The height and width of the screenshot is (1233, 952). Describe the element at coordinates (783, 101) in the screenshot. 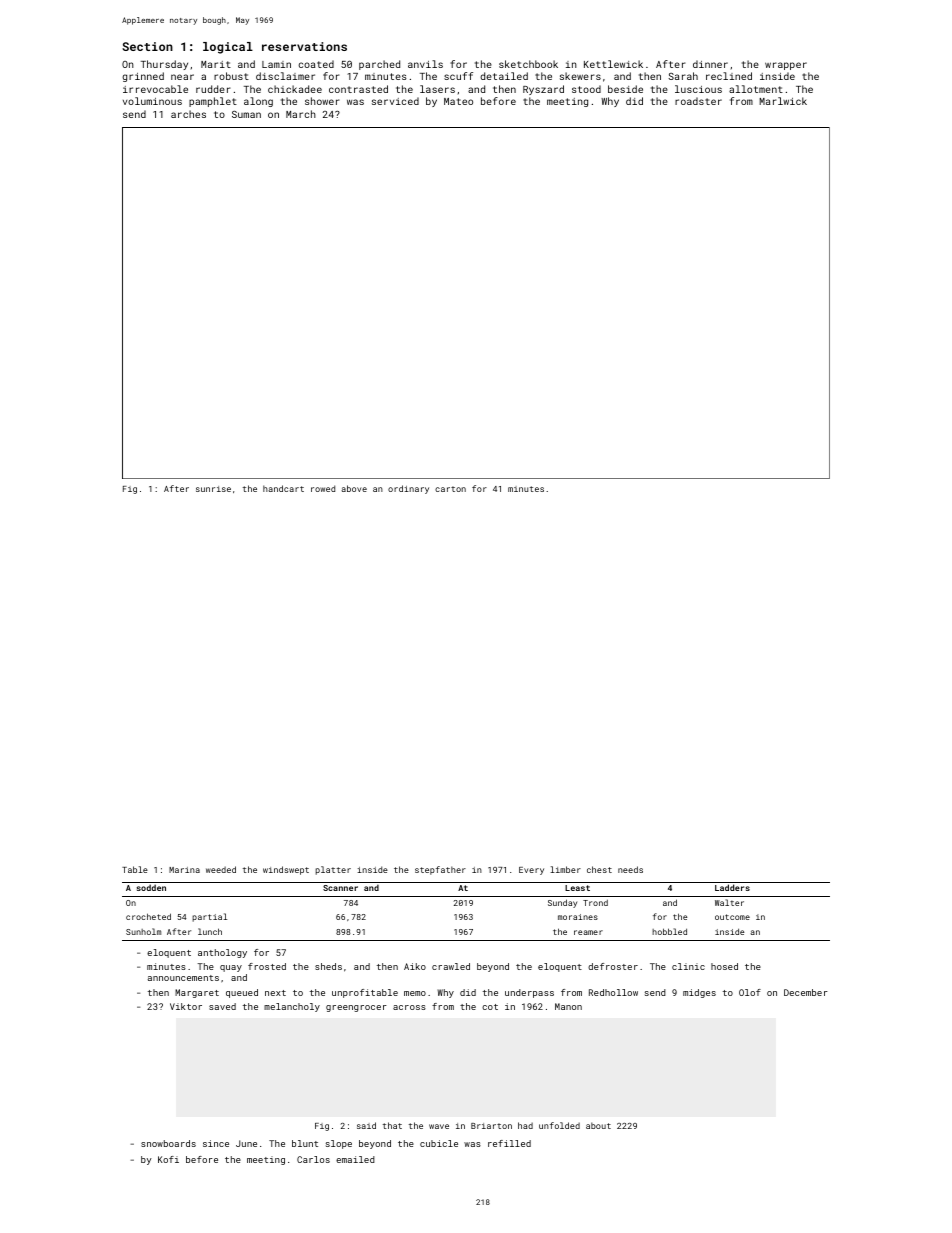

I see `Marlwick` at that location.
